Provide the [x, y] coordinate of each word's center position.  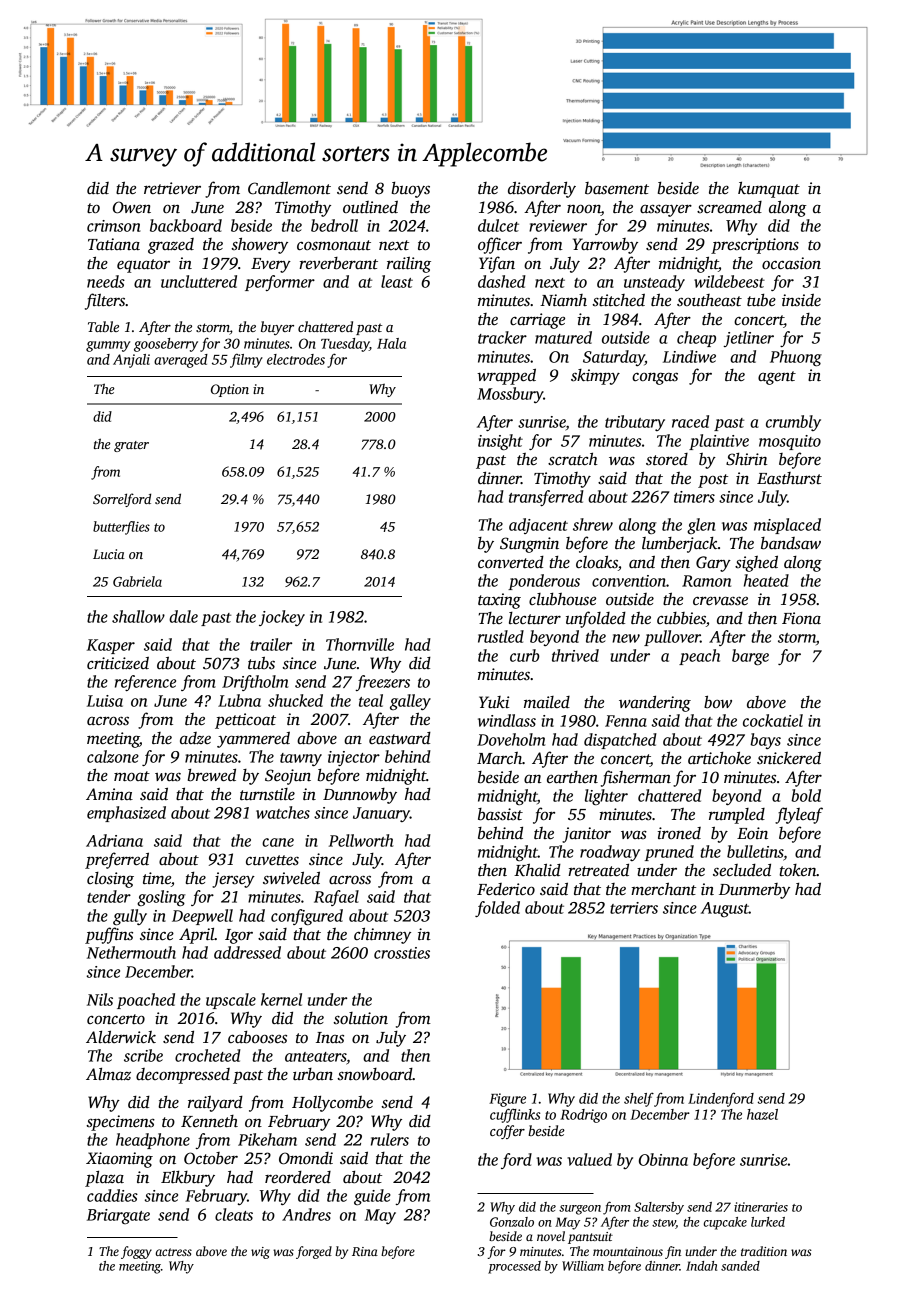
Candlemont [289, 188]
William [583, 1266]
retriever [172, 188]
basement [617, 188]
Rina [365, 1251]
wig [260, 1253]
